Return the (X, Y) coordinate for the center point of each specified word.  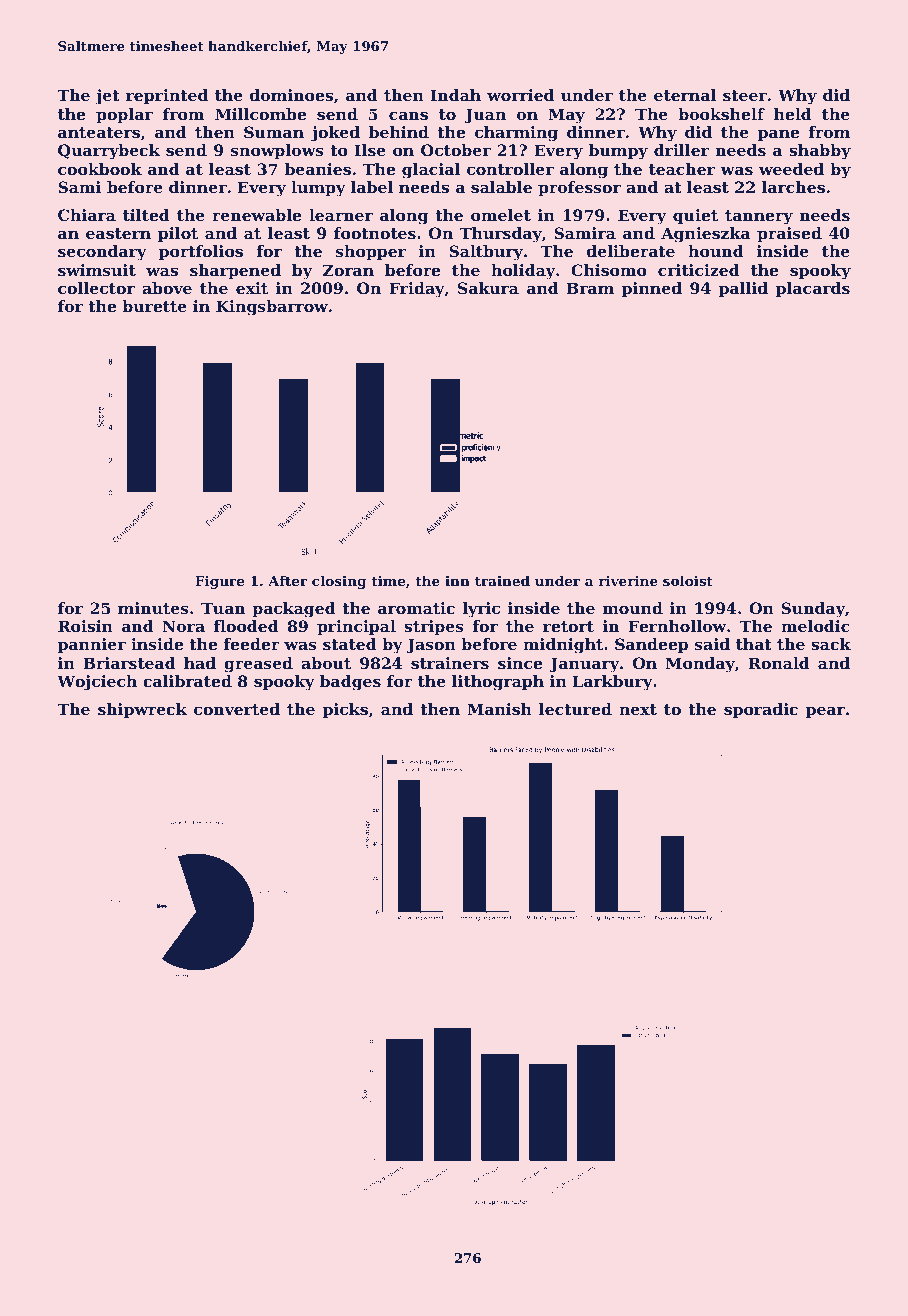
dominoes (291, 95)
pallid (743, 290)
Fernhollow (677, 626)
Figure (219, 582)
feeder (252, 644)
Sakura (488, 288)
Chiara (87, 215)
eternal (685, 95)
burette (154, 306)
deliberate (631, 251)
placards (813, 290)
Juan (485, 116)
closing (339, 582)
